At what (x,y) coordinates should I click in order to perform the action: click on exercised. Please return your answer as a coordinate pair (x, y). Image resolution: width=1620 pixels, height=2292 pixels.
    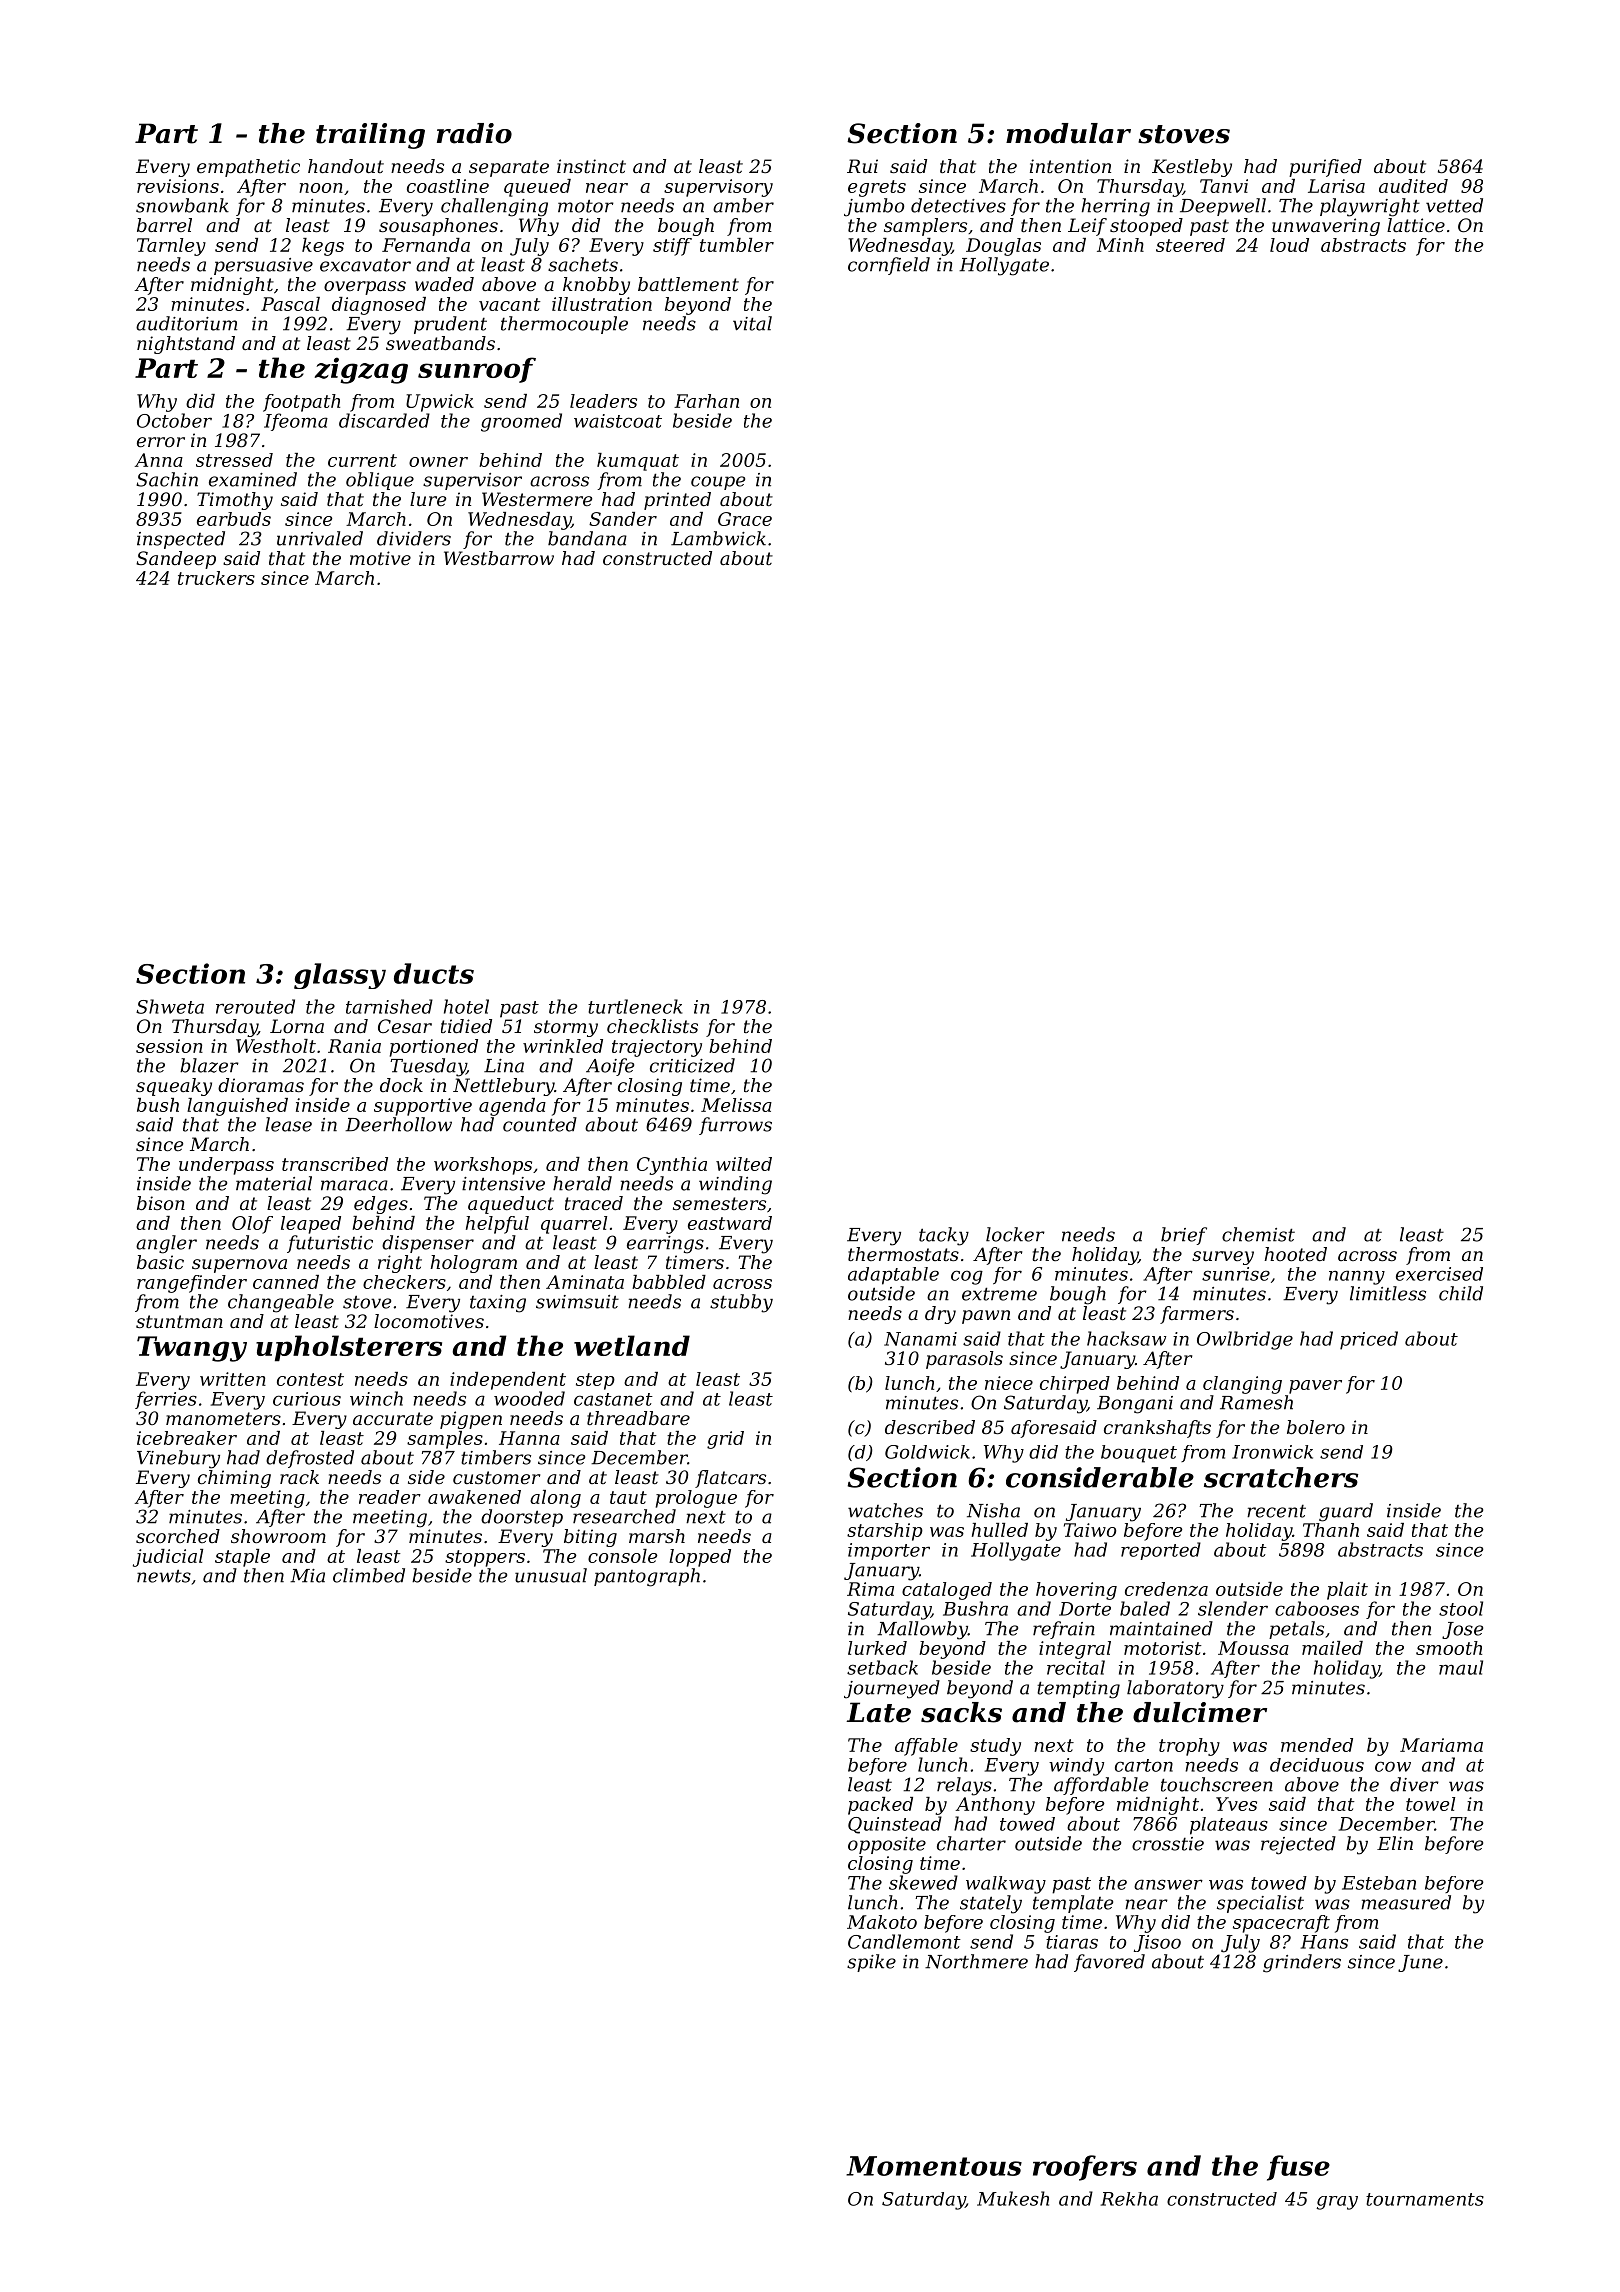
    Looking at the image, I should click on (1439, 1274).
